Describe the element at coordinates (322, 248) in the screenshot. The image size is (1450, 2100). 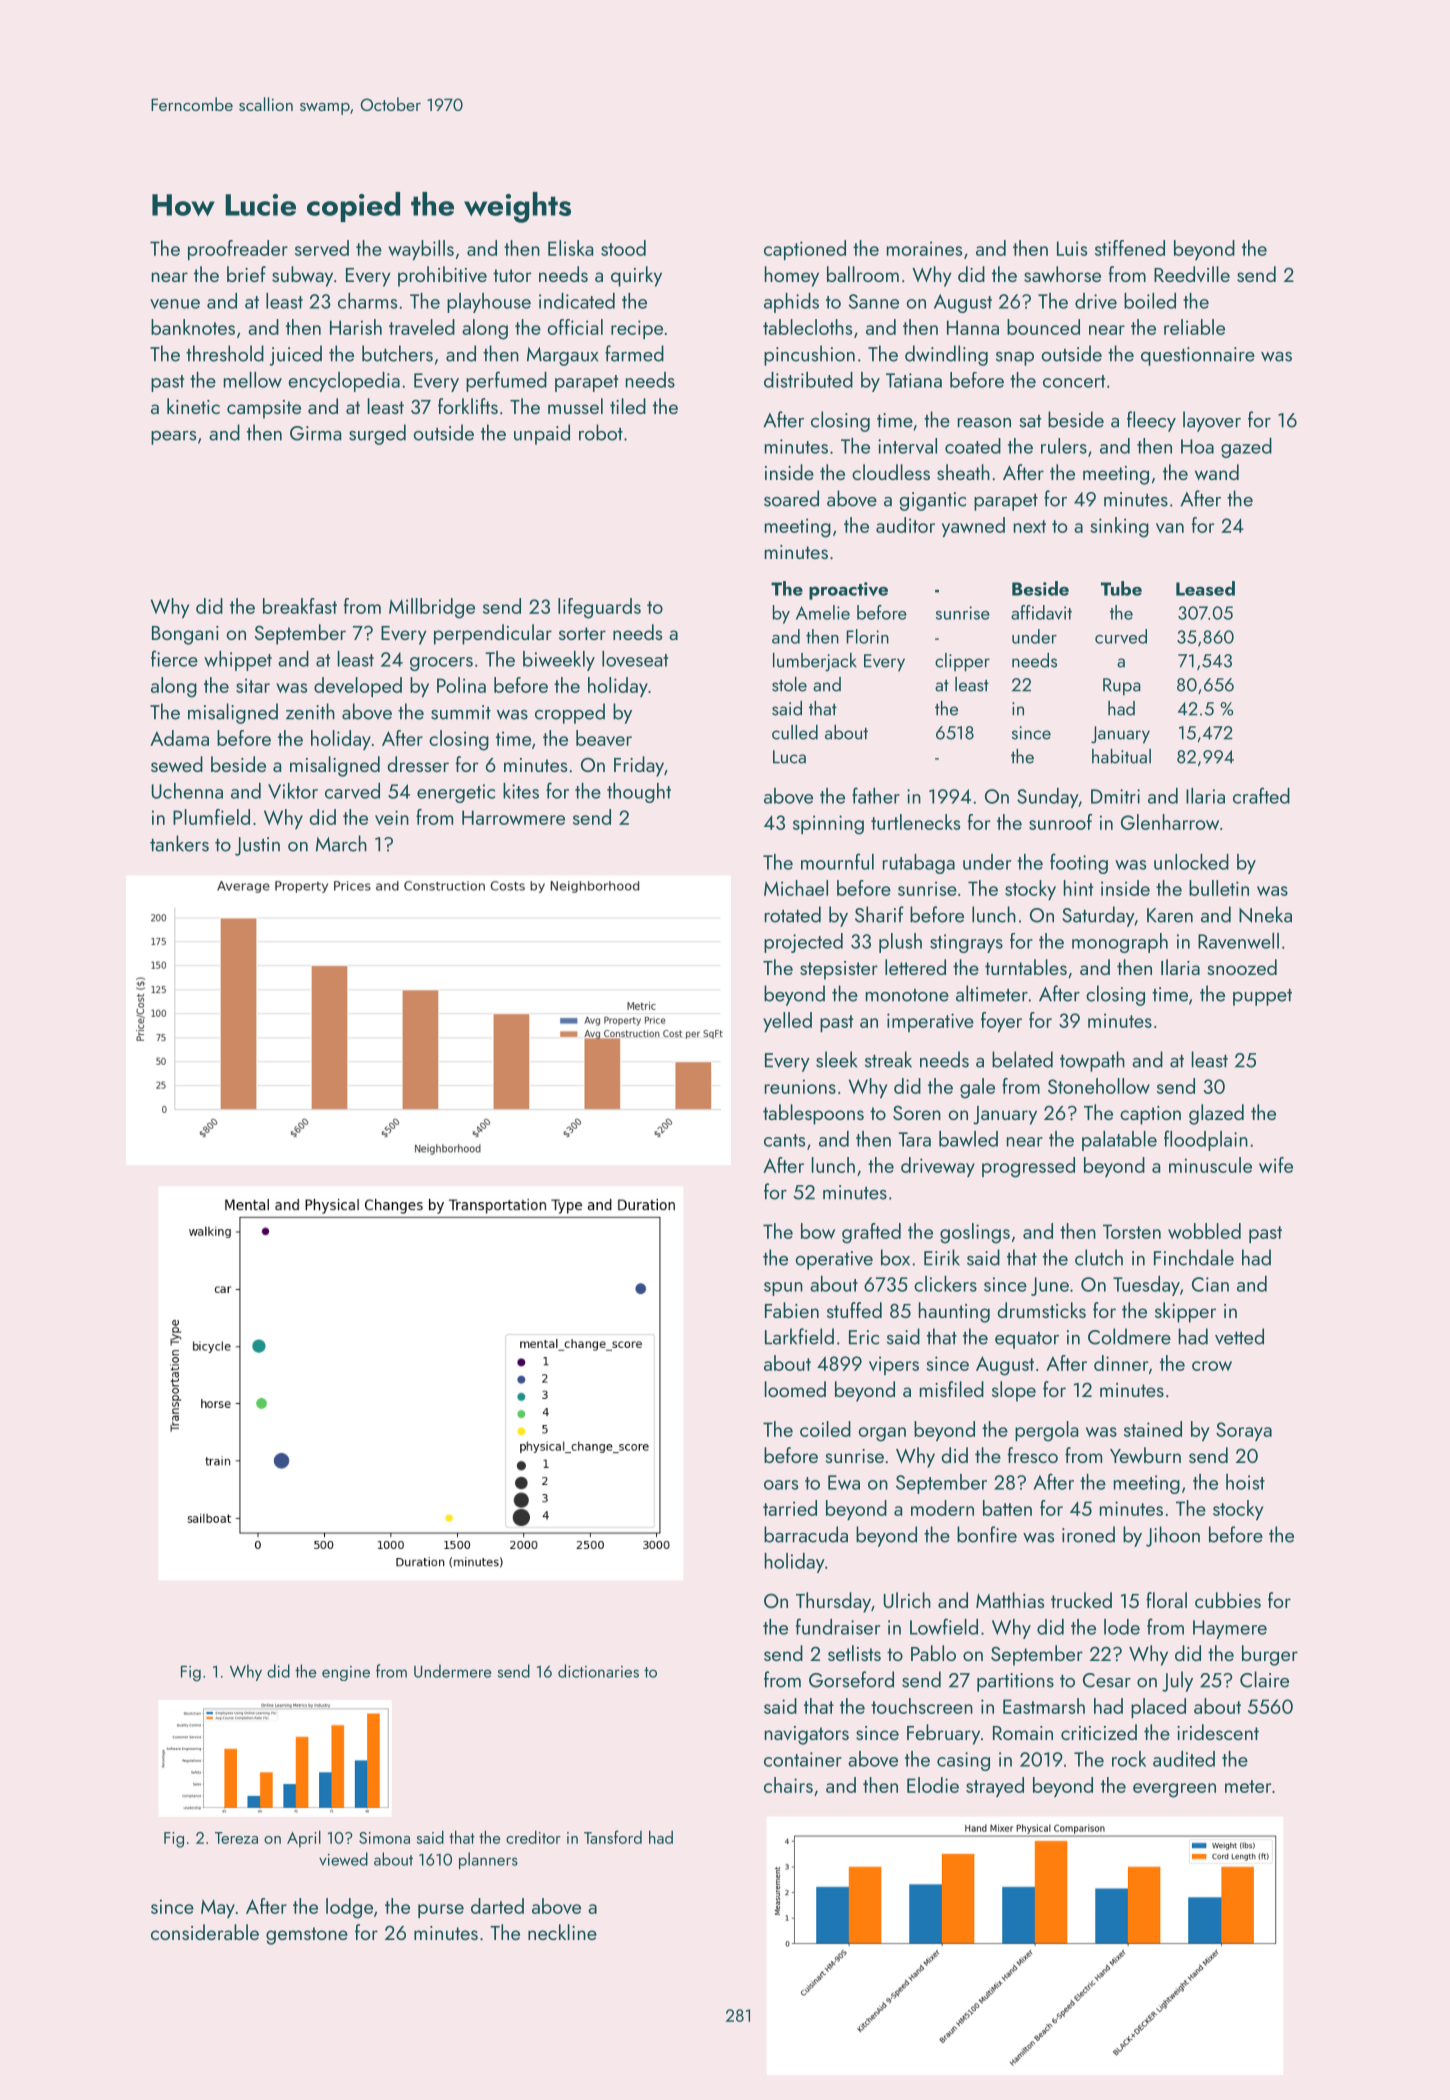
I see `served` at that location.
